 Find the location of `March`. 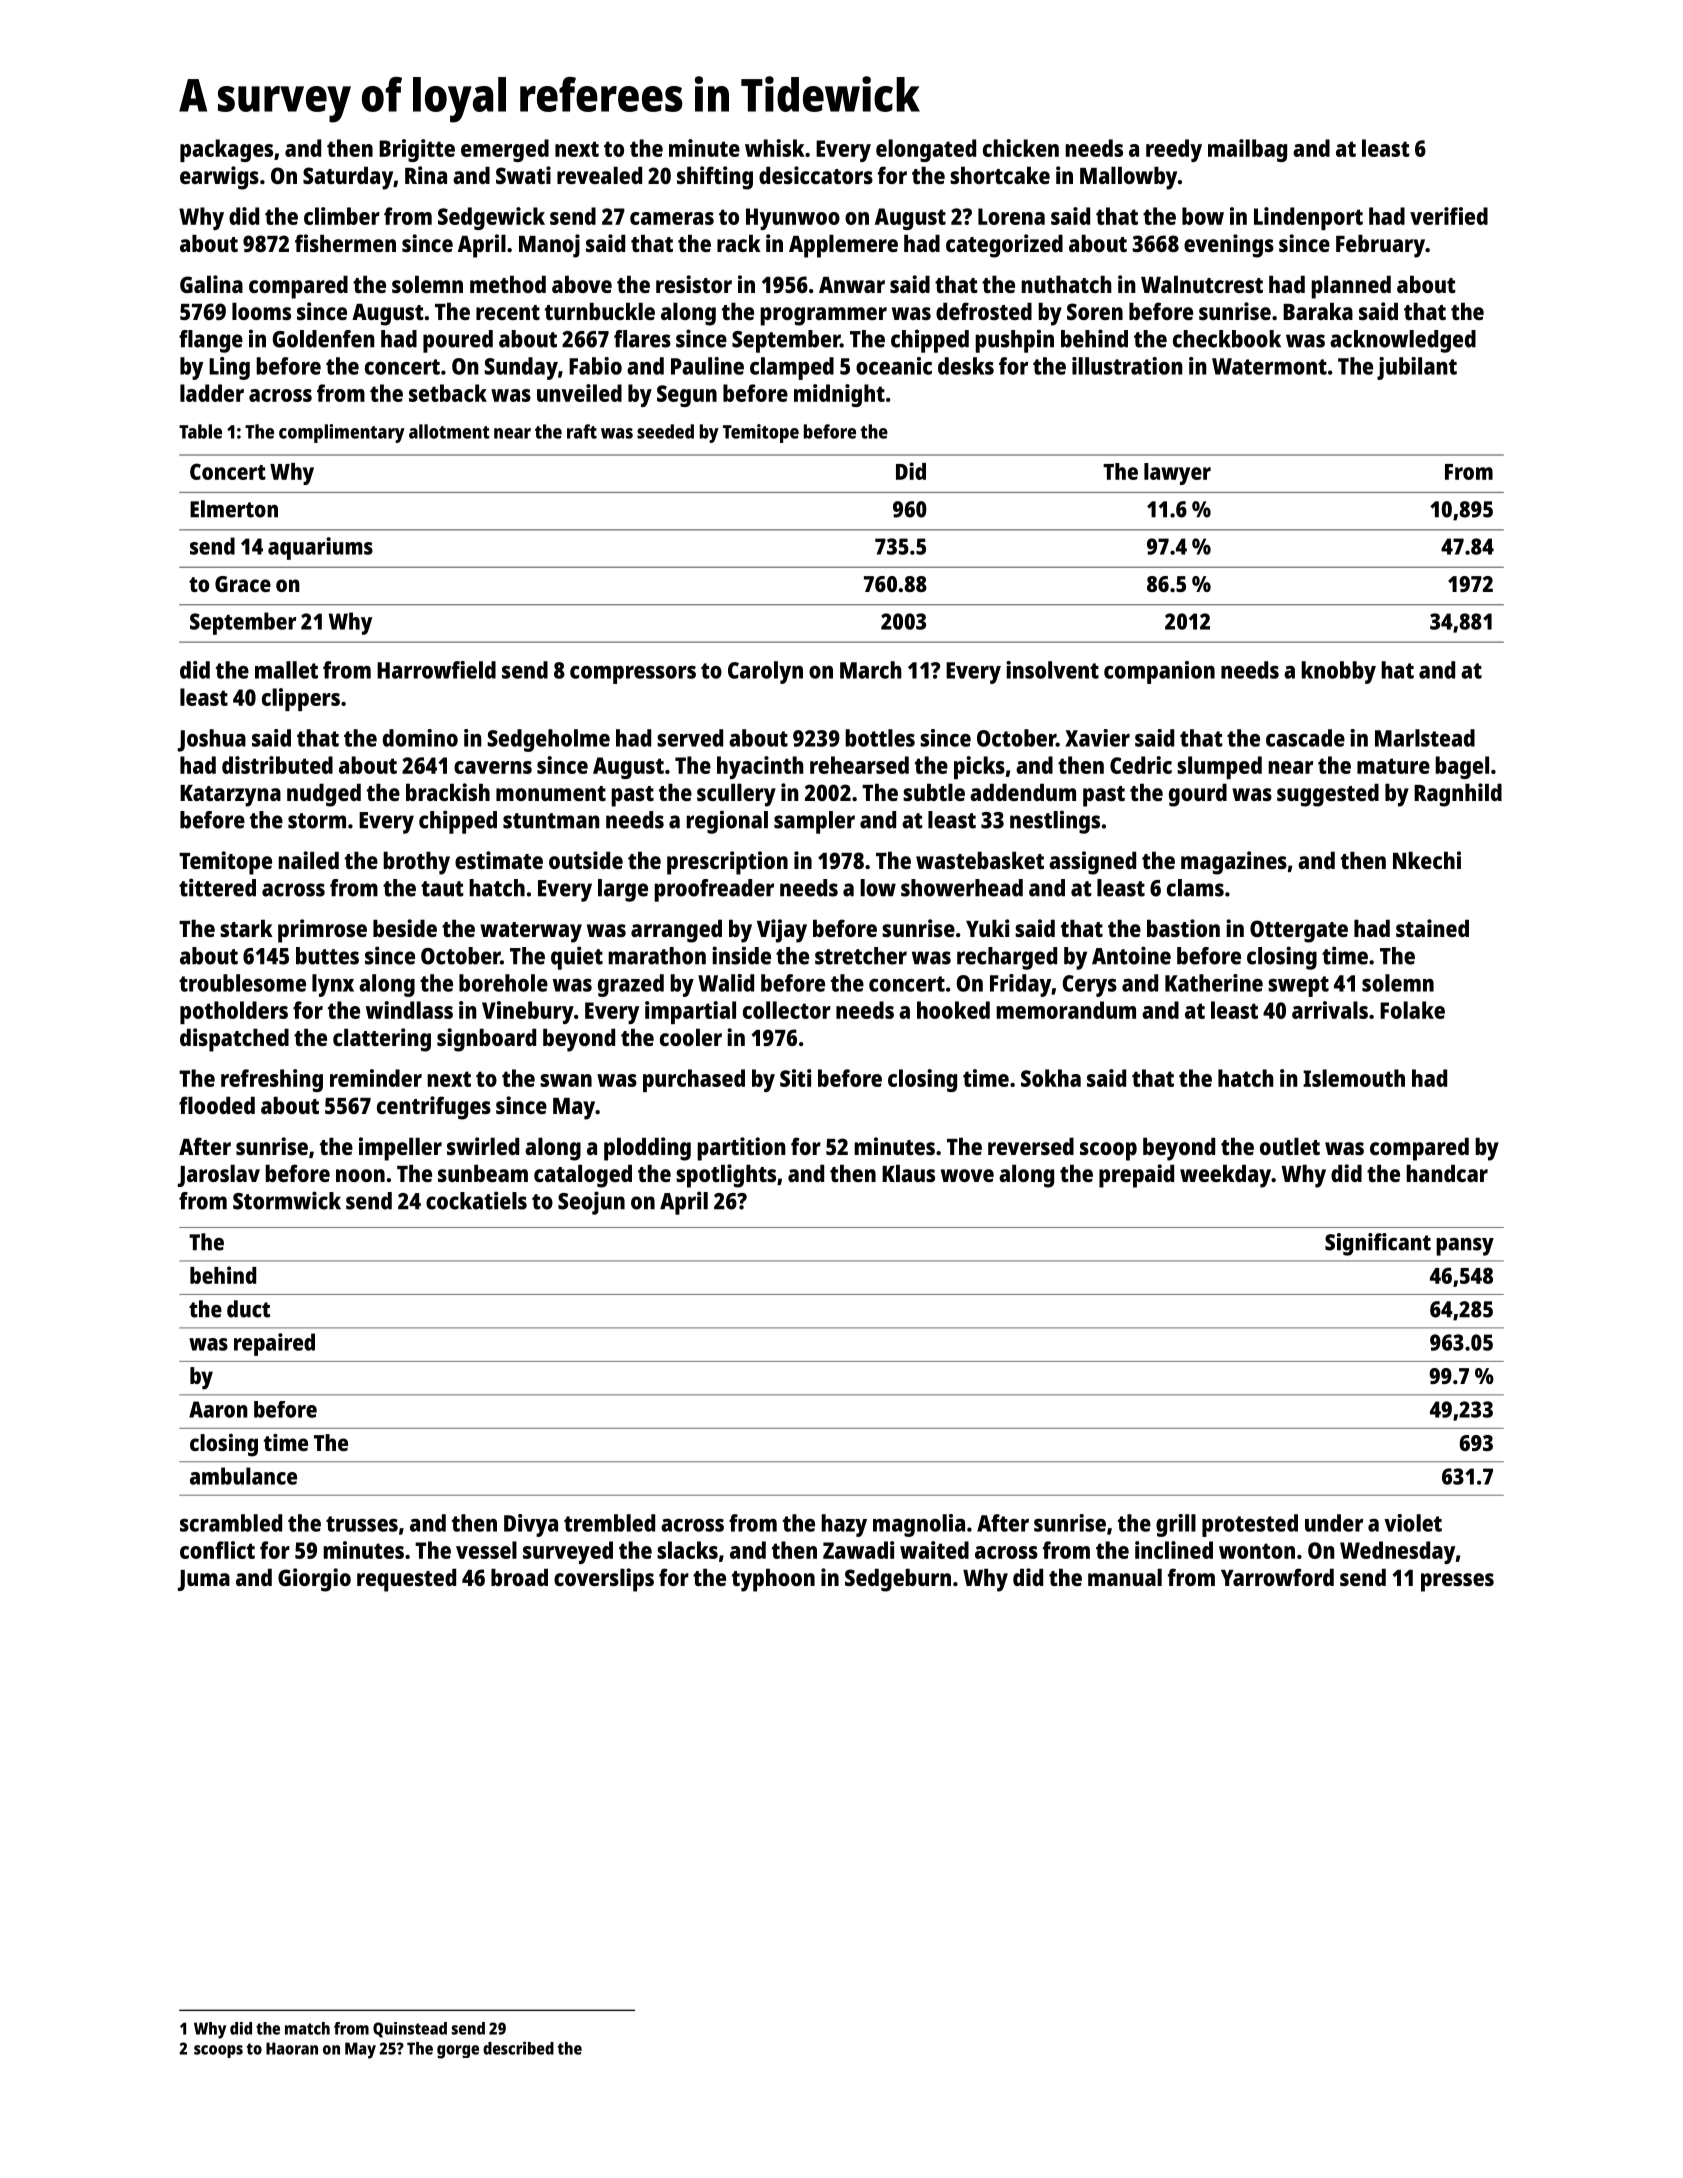

March is located at coordinates (871, 670).
